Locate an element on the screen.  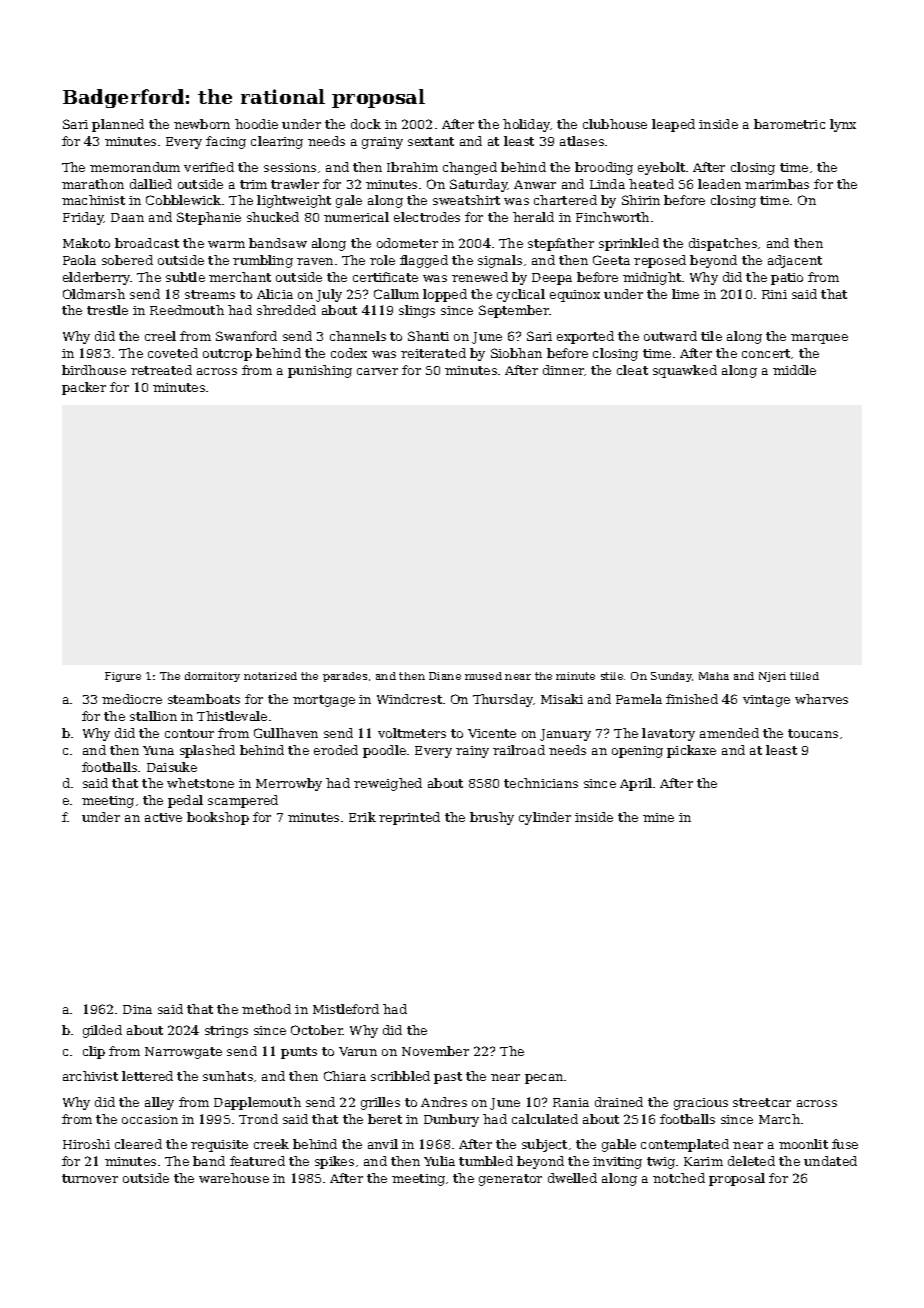
marimbas is located at coordinates (777, 184).
